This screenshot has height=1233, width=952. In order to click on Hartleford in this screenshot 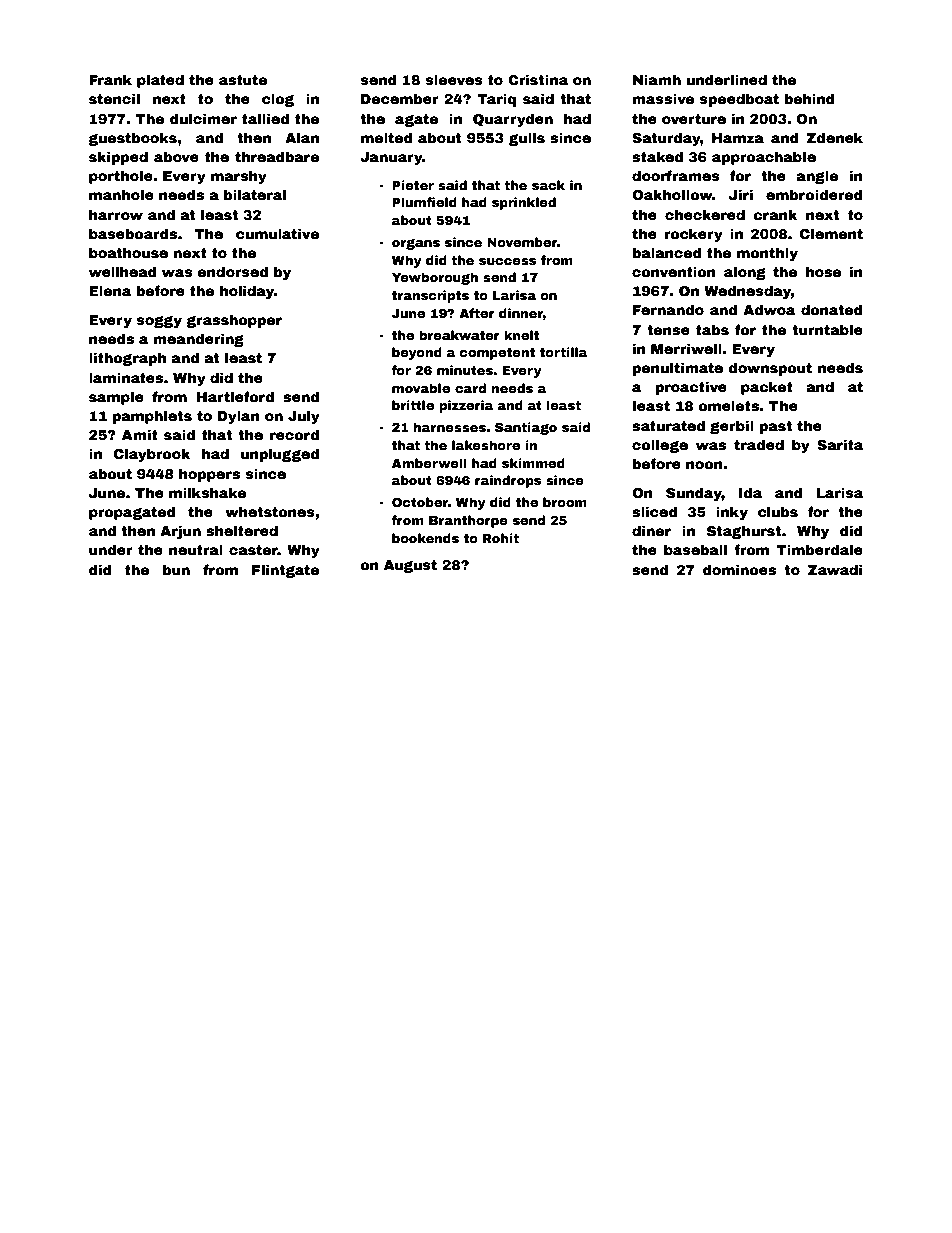, I will do `click(235, 396)`.
